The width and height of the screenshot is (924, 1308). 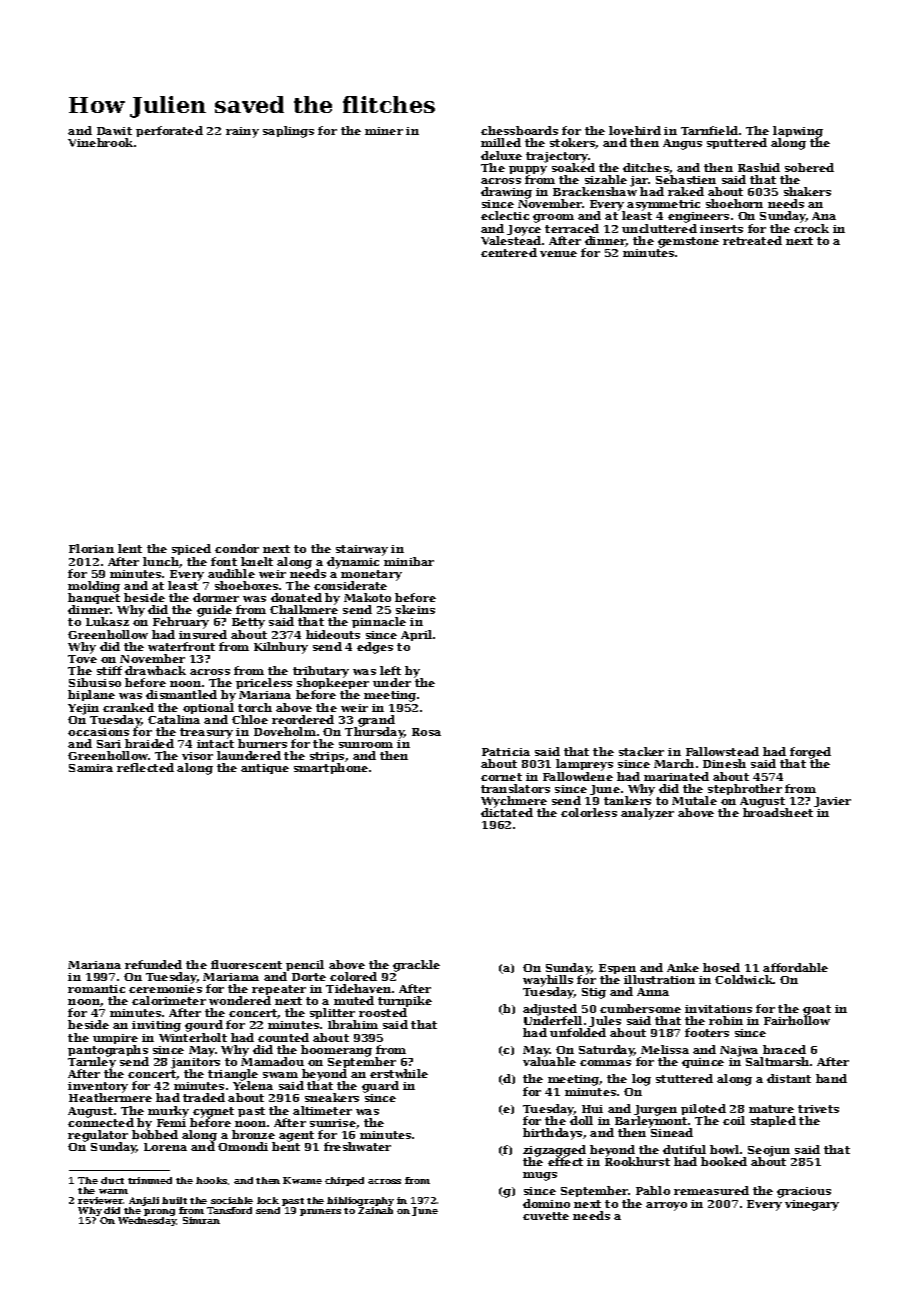 I want to click on lent, so click(x=130, y=548).
